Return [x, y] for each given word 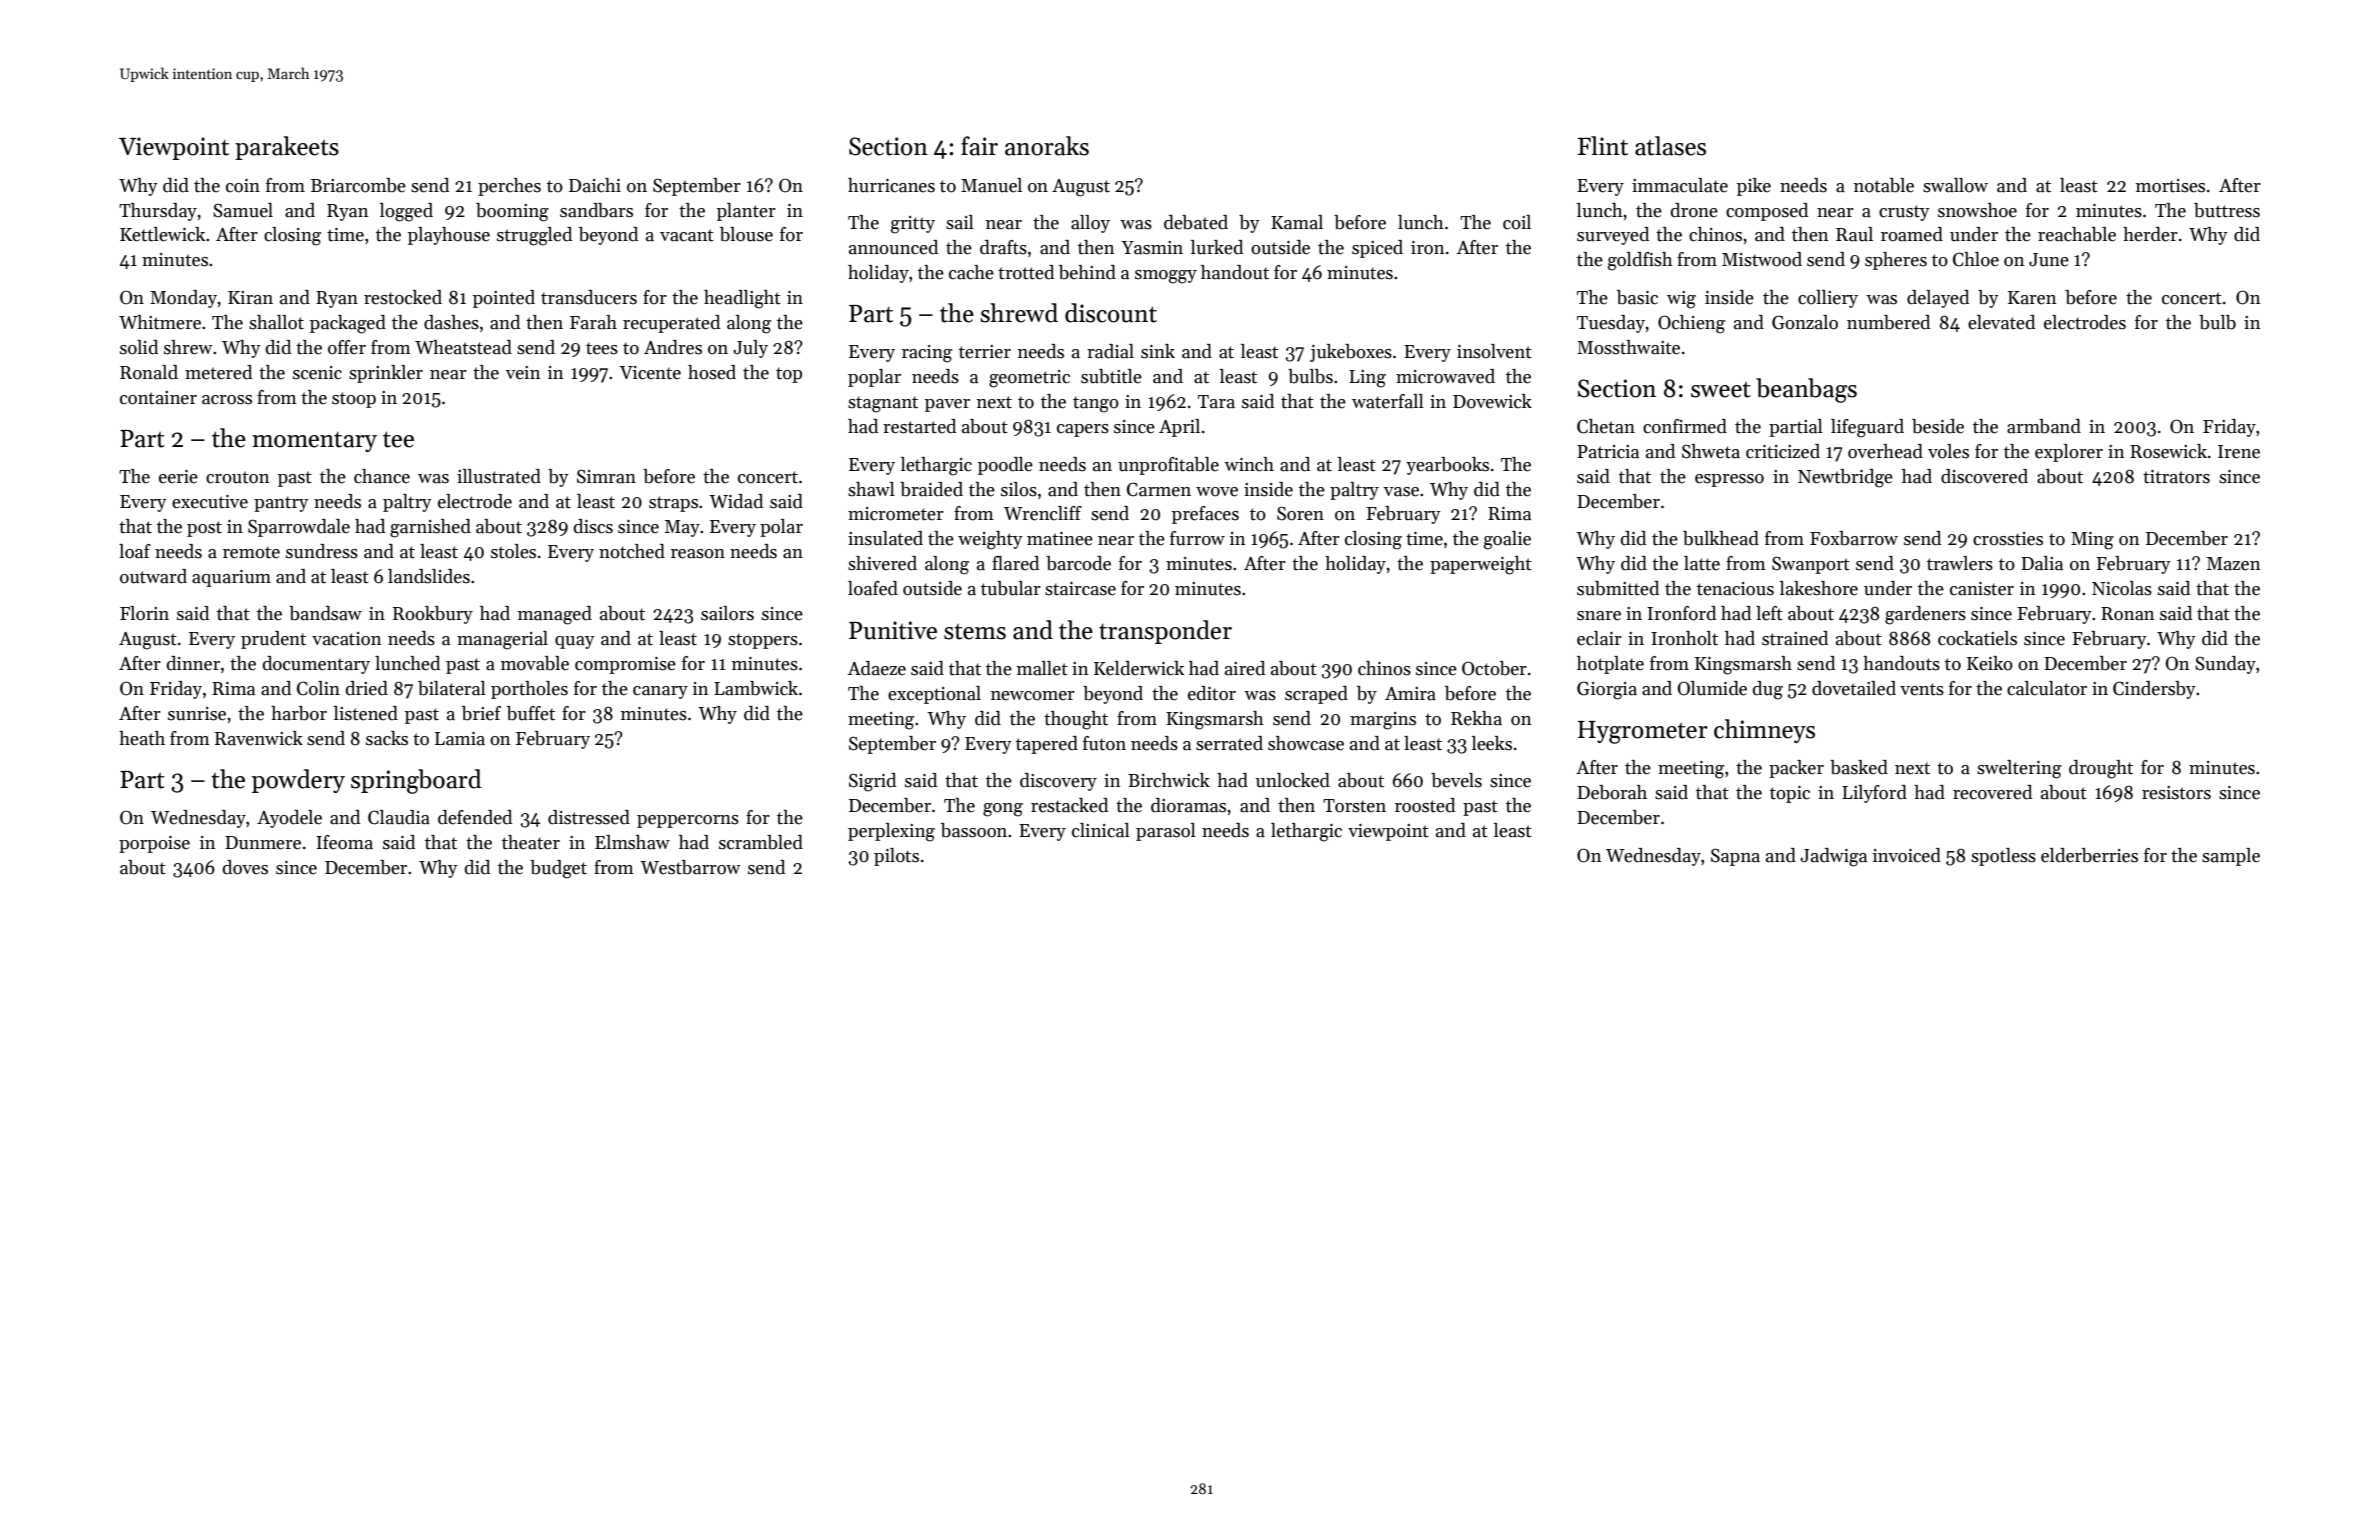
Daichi [595, 185]
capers [1083, 430]
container [158, 398]
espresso [1729, 480]
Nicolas [2122, 588]
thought [1076, 720]
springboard [416, 781]
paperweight [1481, 565]
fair [979, 146]
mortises [2170, 186]
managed [555, 615]
